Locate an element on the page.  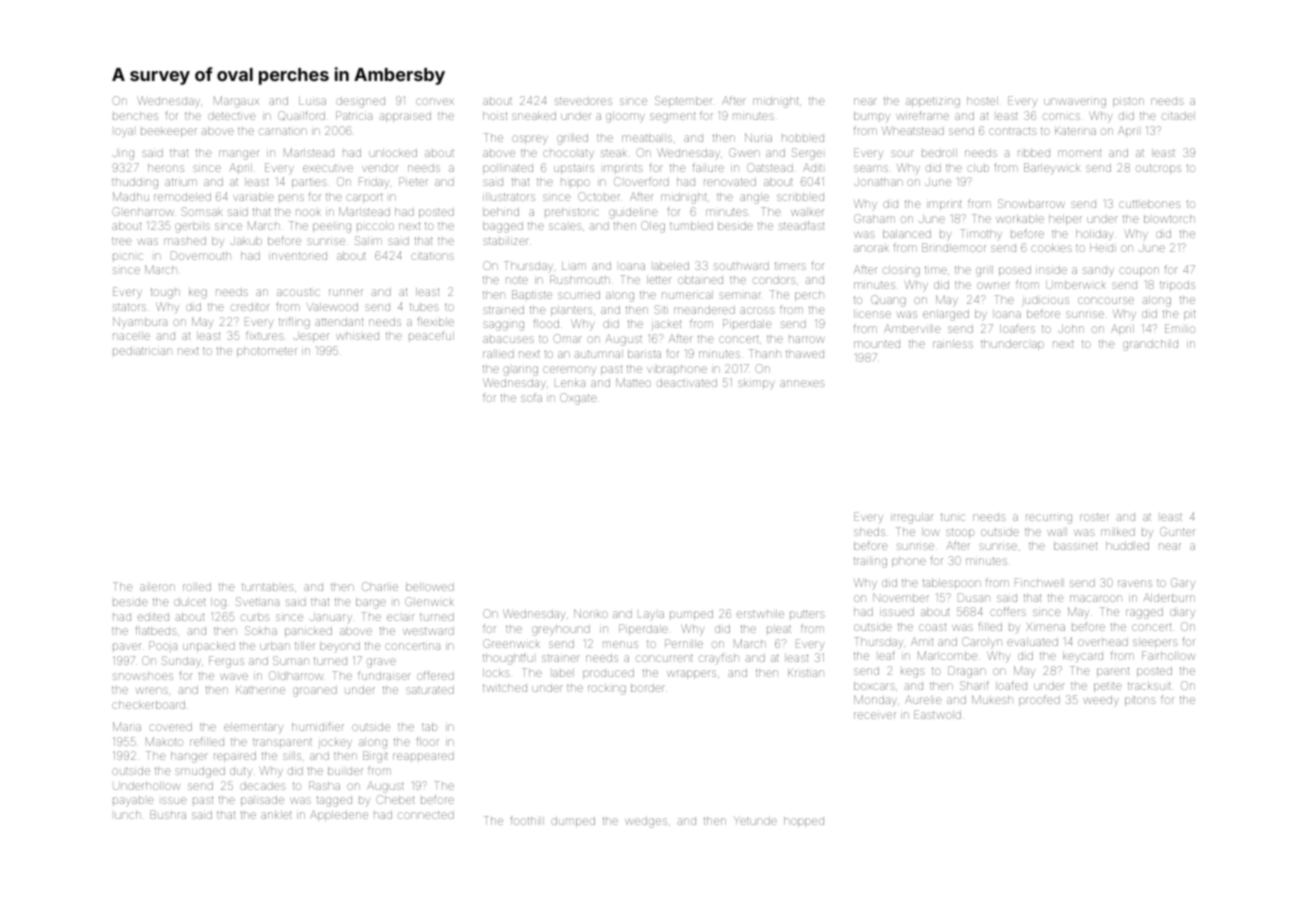
segment is located at coordinates (672, 117).
